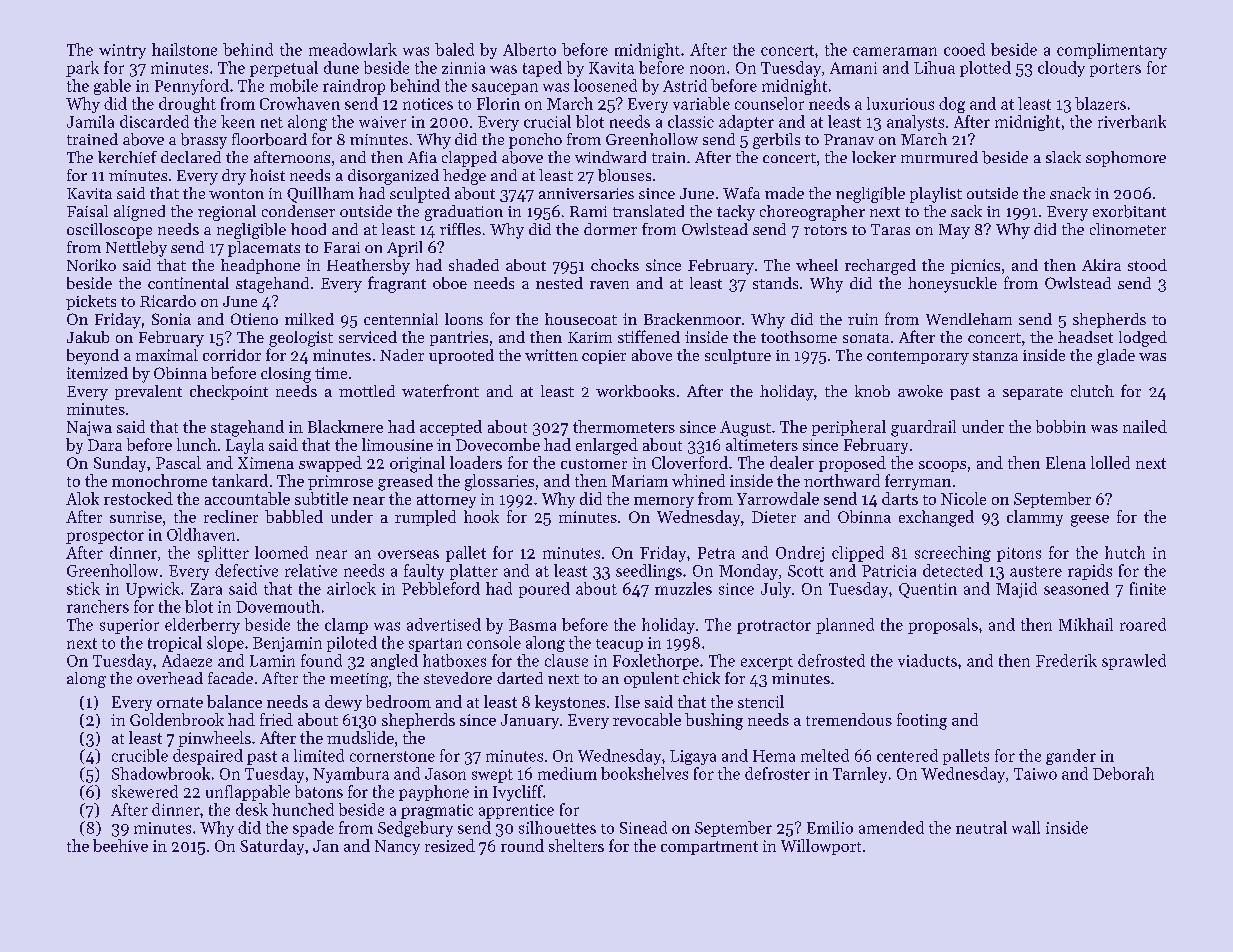 This page has height=952, width=1233. What do you see at coordinates (458, 678) in the page?
I see `stevedore` at bounding box center [458, 678].
